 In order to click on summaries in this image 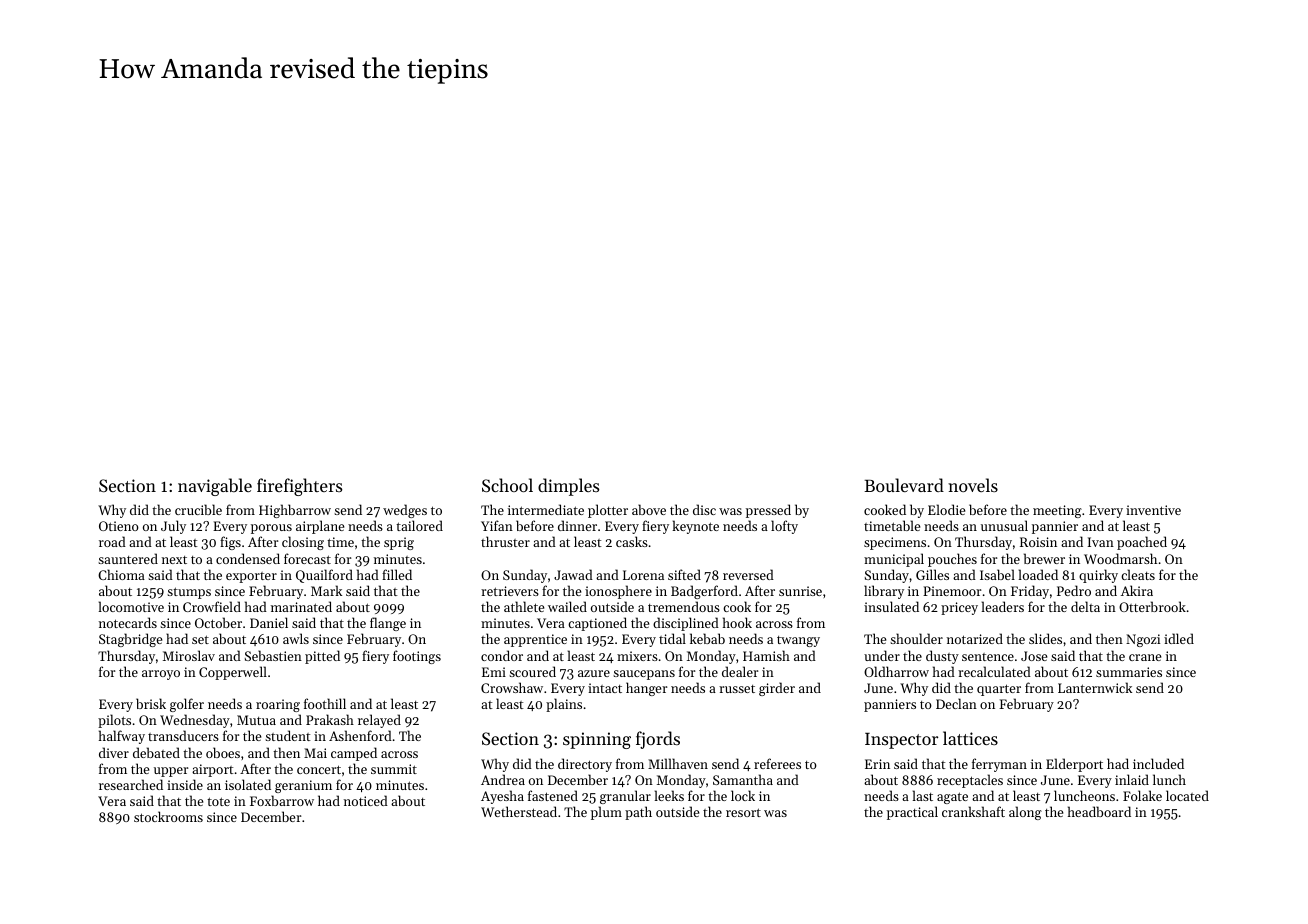, I will do `click(1129, 672)`.
